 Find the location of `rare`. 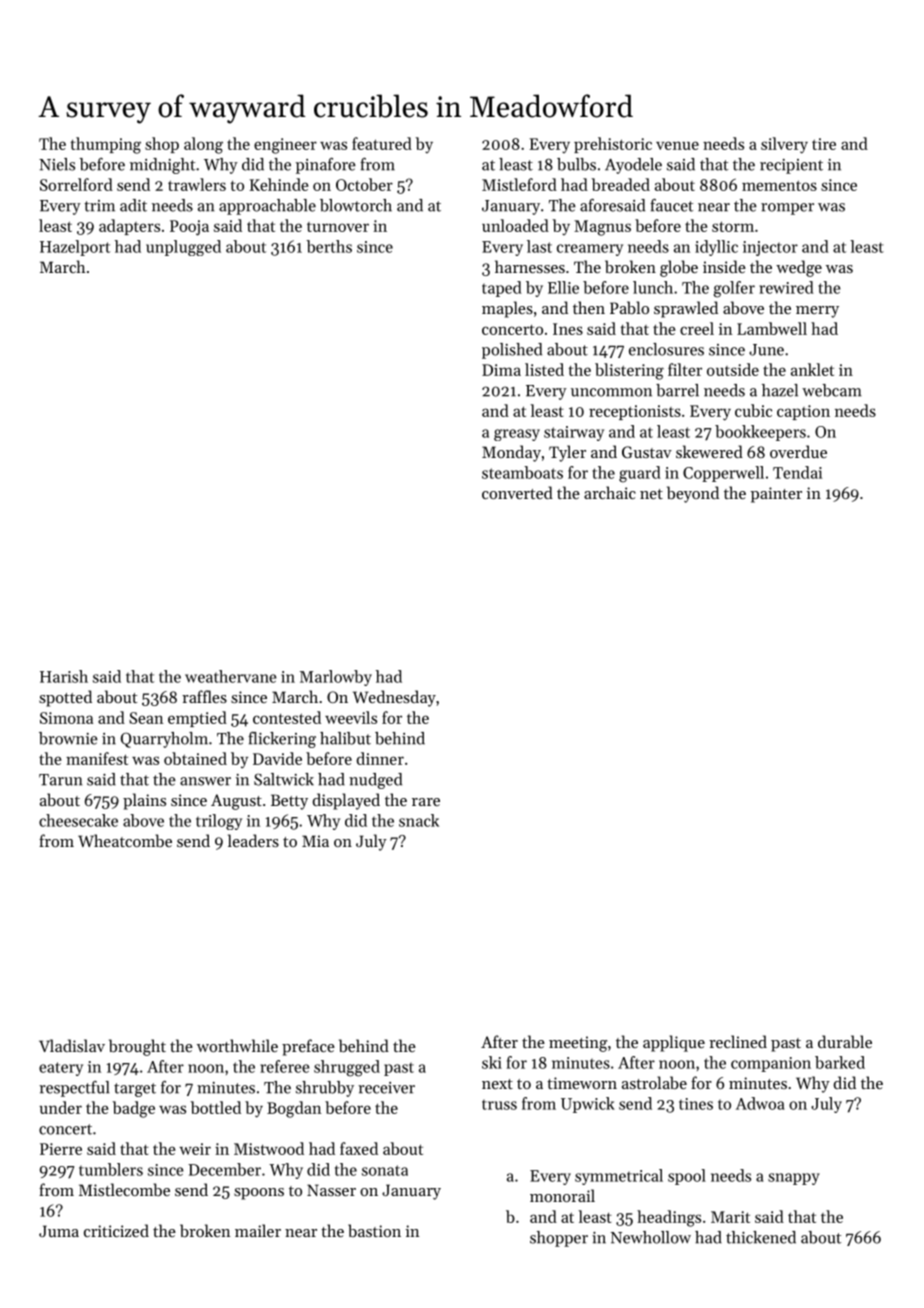

rare is located at coordinates (426, 802).
